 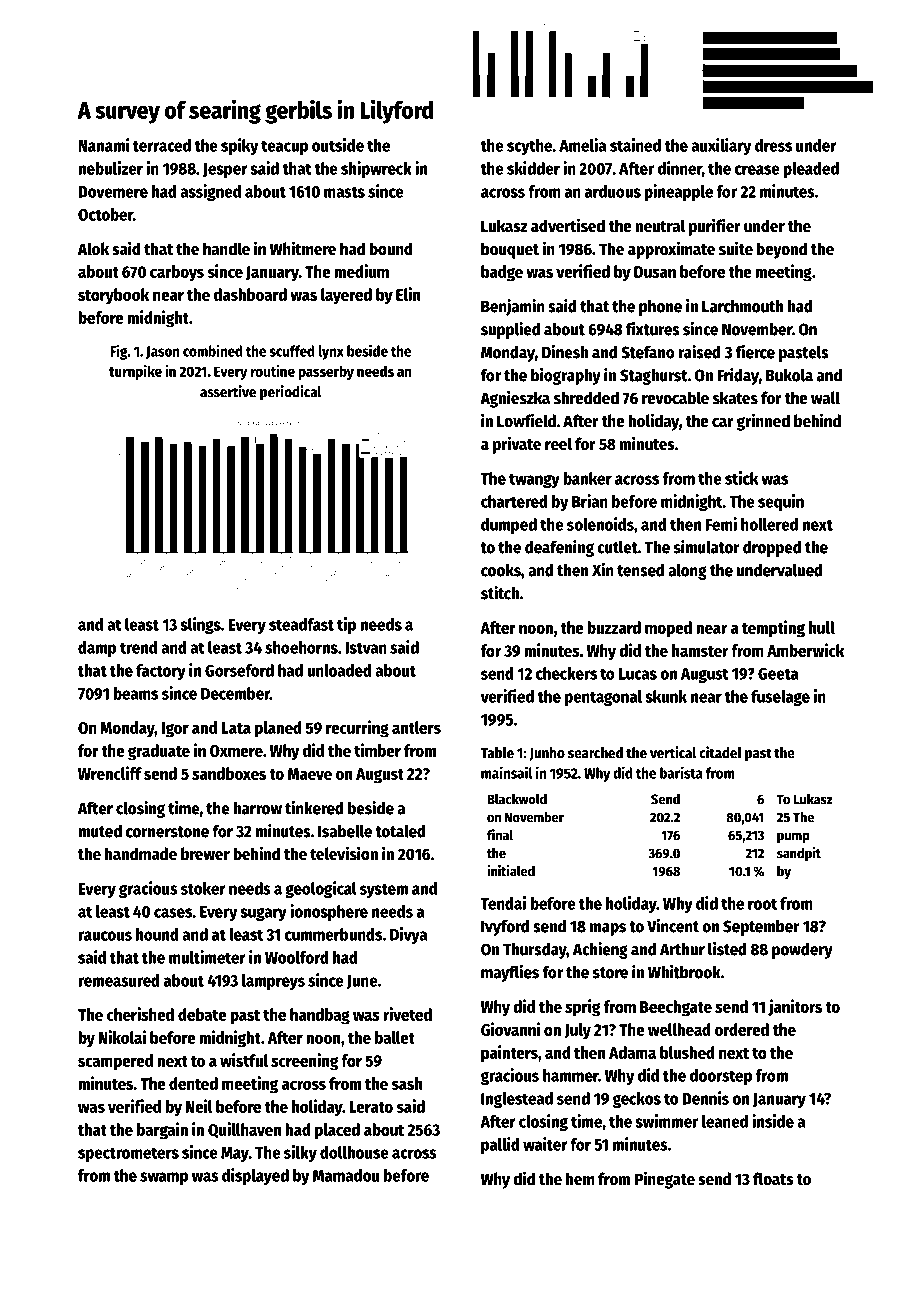 I want to click on mayflies, so click(x=510, y=973).
